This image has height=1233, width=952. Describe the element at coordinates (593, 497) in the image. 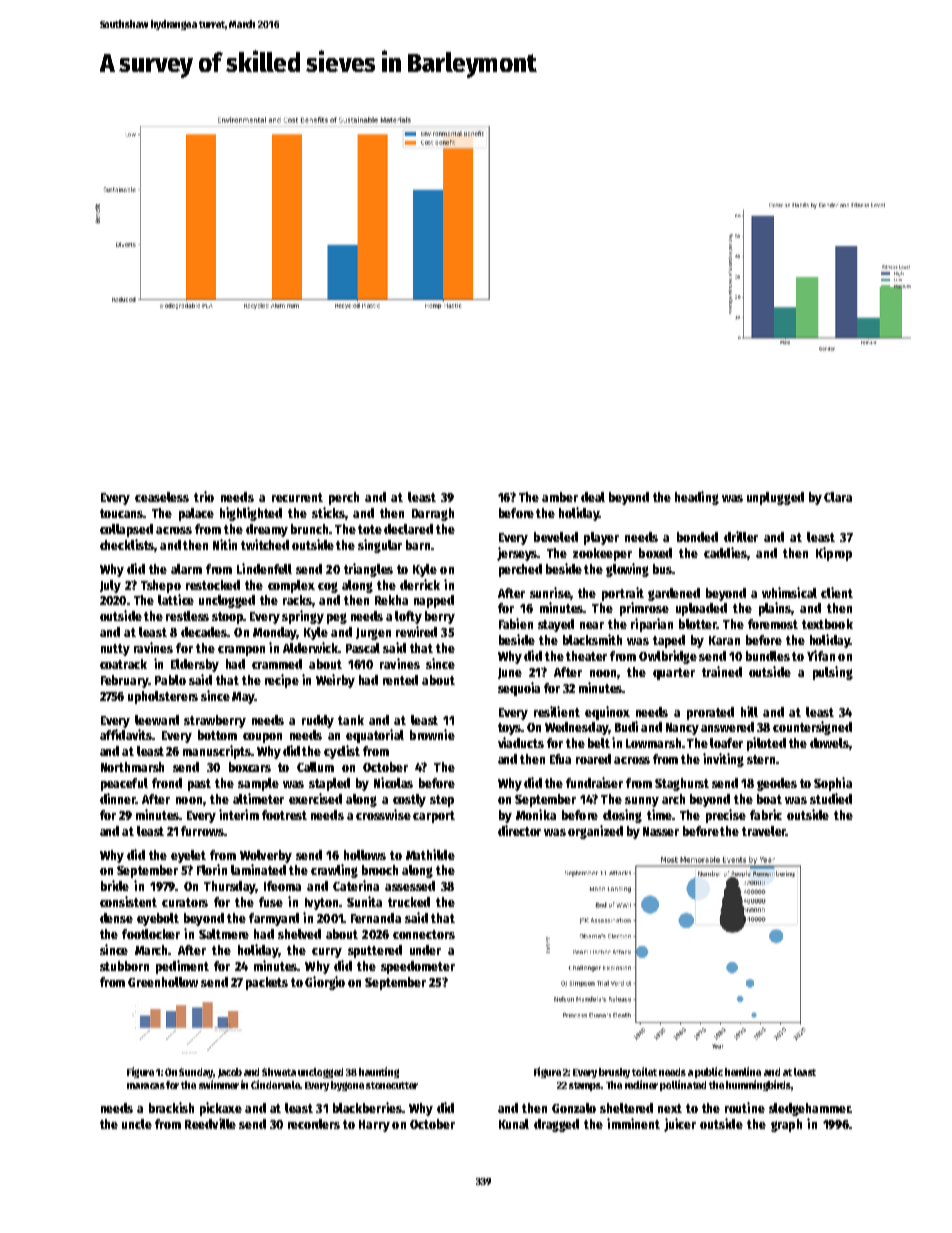

I see `deal` at that location.
